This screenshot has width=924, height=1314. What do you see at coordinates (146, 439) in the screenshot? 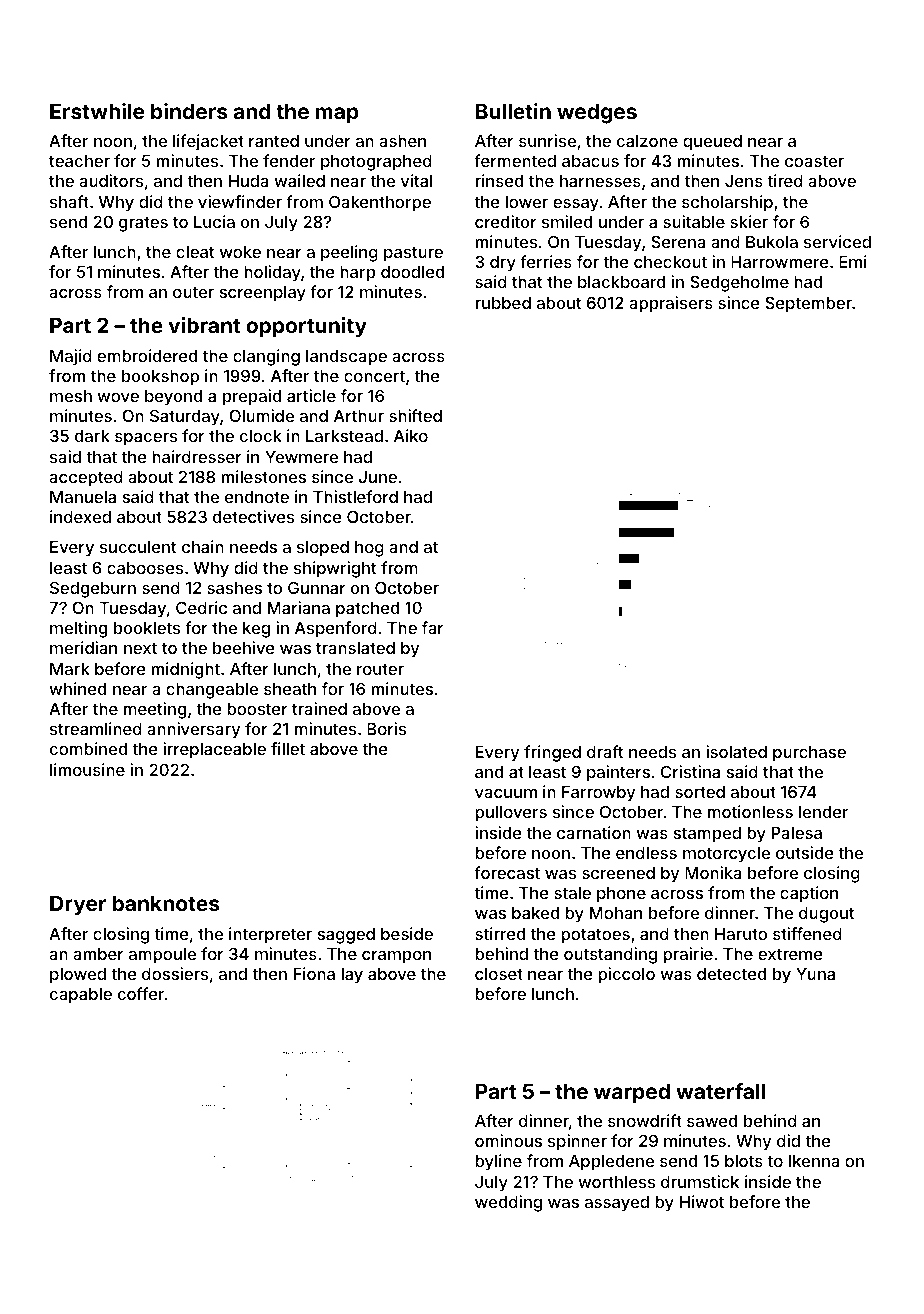
I see `spacers` at bounding box center [146, 439].
